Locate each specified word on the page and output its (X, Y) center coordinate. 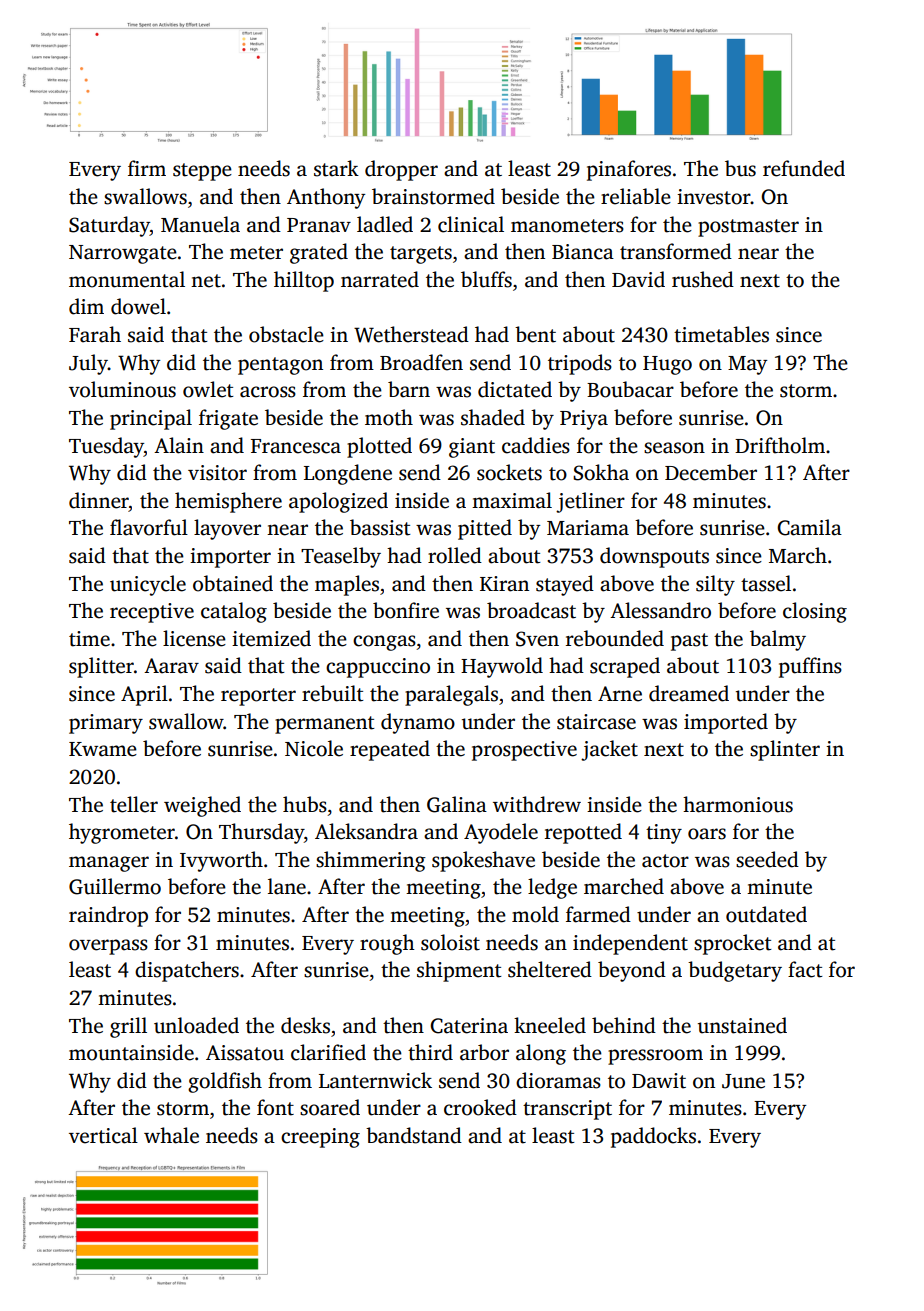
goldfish (225, 1082)
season (674, 448)
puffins (810, 667)
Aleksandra (366, 831)
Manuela (200, 224)
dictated (515, 389)
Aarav (171, 666)
